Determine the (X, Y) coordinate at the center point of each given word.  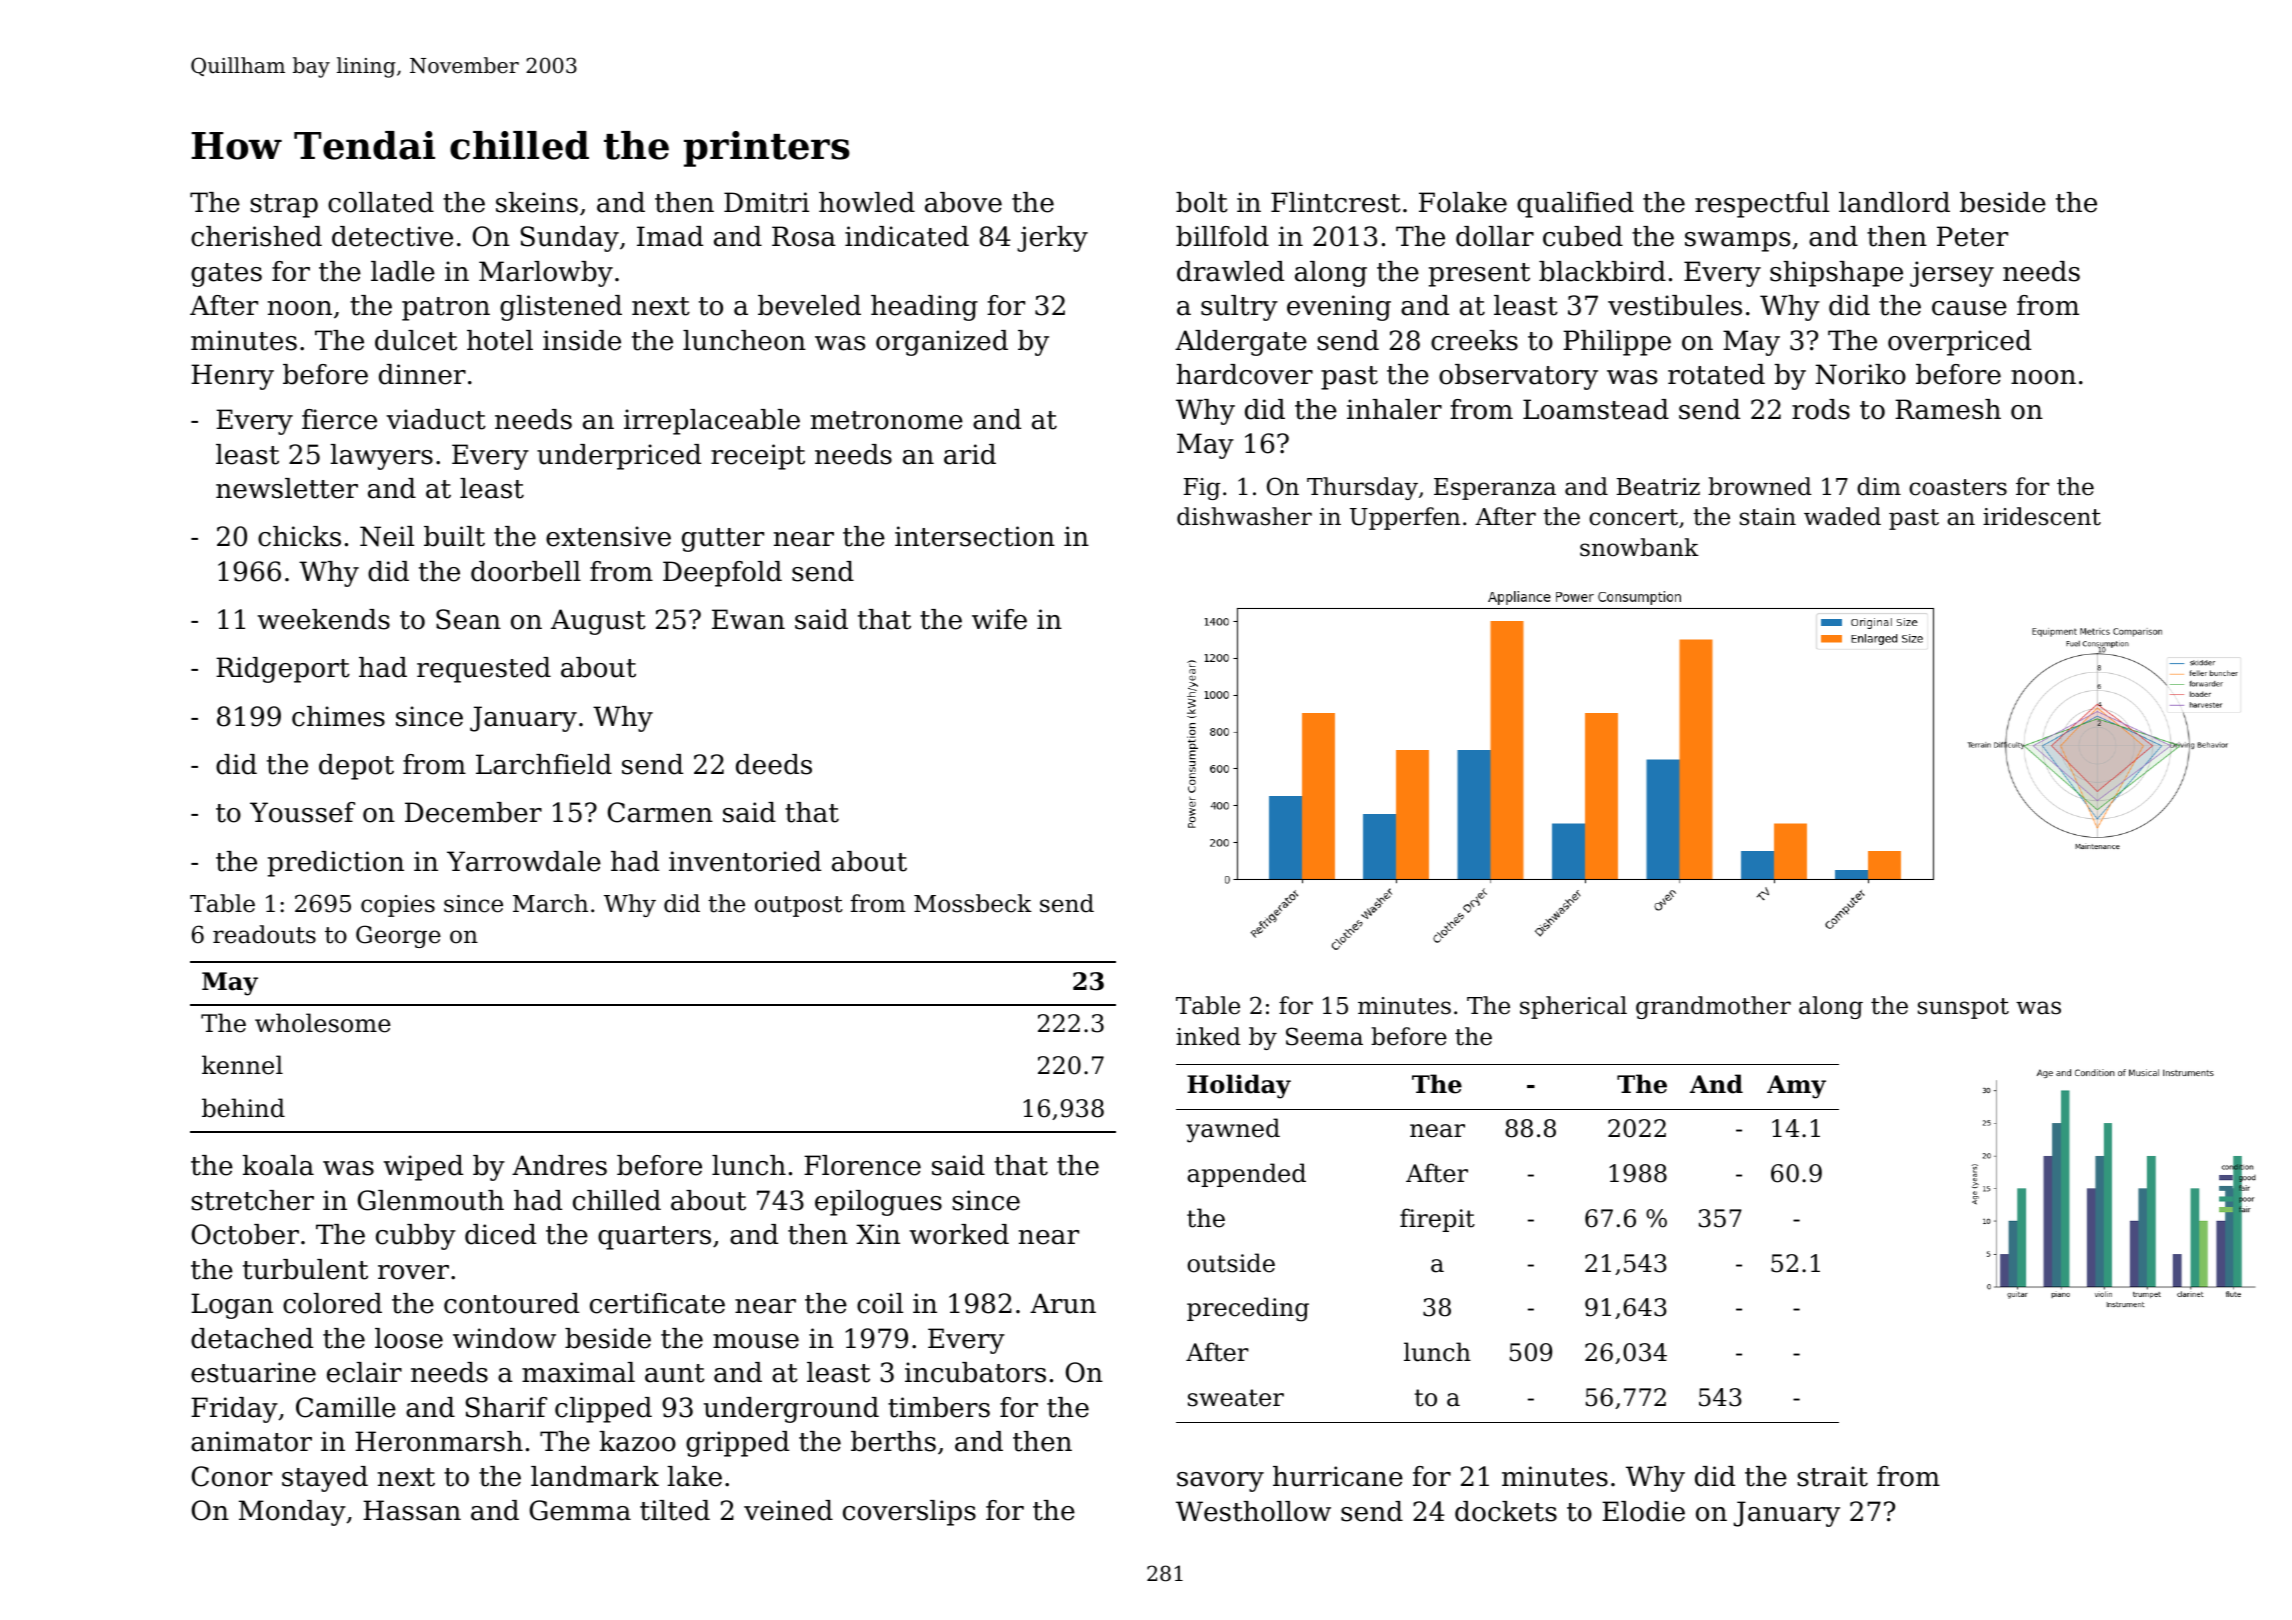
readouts (264, 934)
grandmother (1713, 1007)
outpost (799, 906)
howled (867, 202)
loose (409, 1338)
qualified (1575, 205)
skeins (537, 202)
